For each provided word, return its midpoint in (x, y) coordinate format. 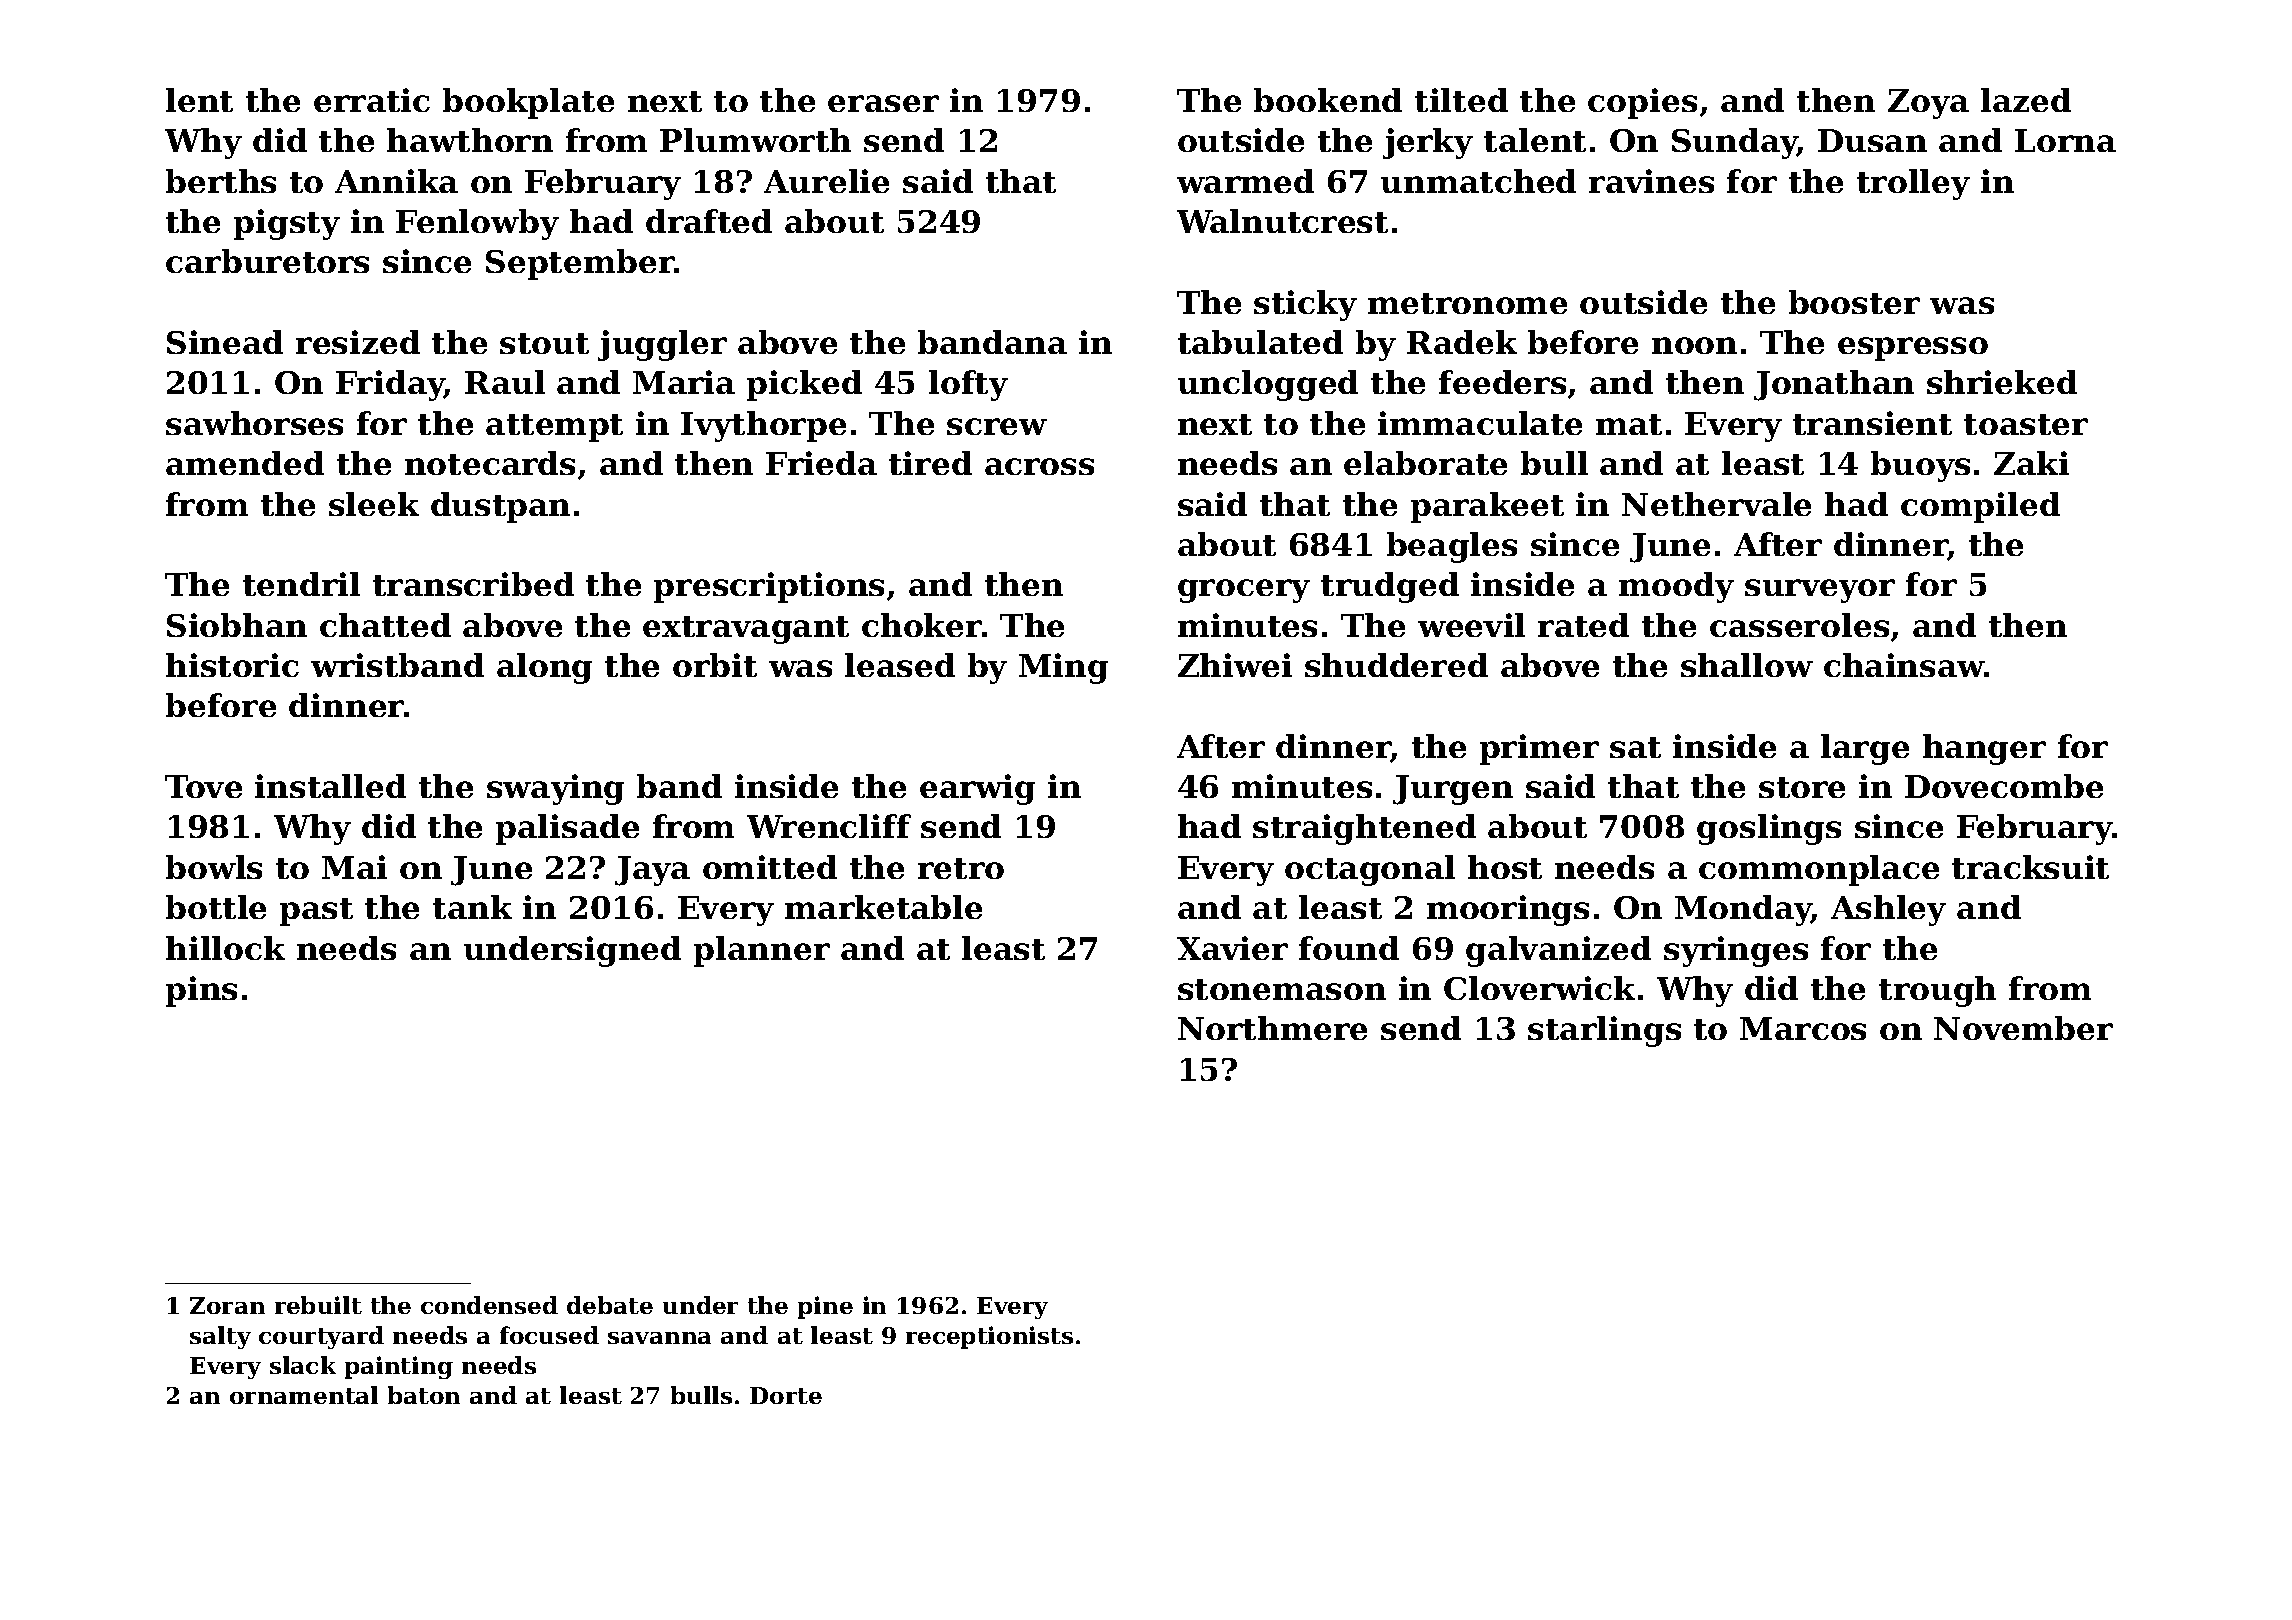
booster (1854, 302)
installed (330, 786)
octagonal (1370, 870)
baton (424, 1395)
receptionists (989, 1337)
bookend (1328, 100)
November (2023, 1028)
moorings (1508, 910)
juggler (662, 345)
